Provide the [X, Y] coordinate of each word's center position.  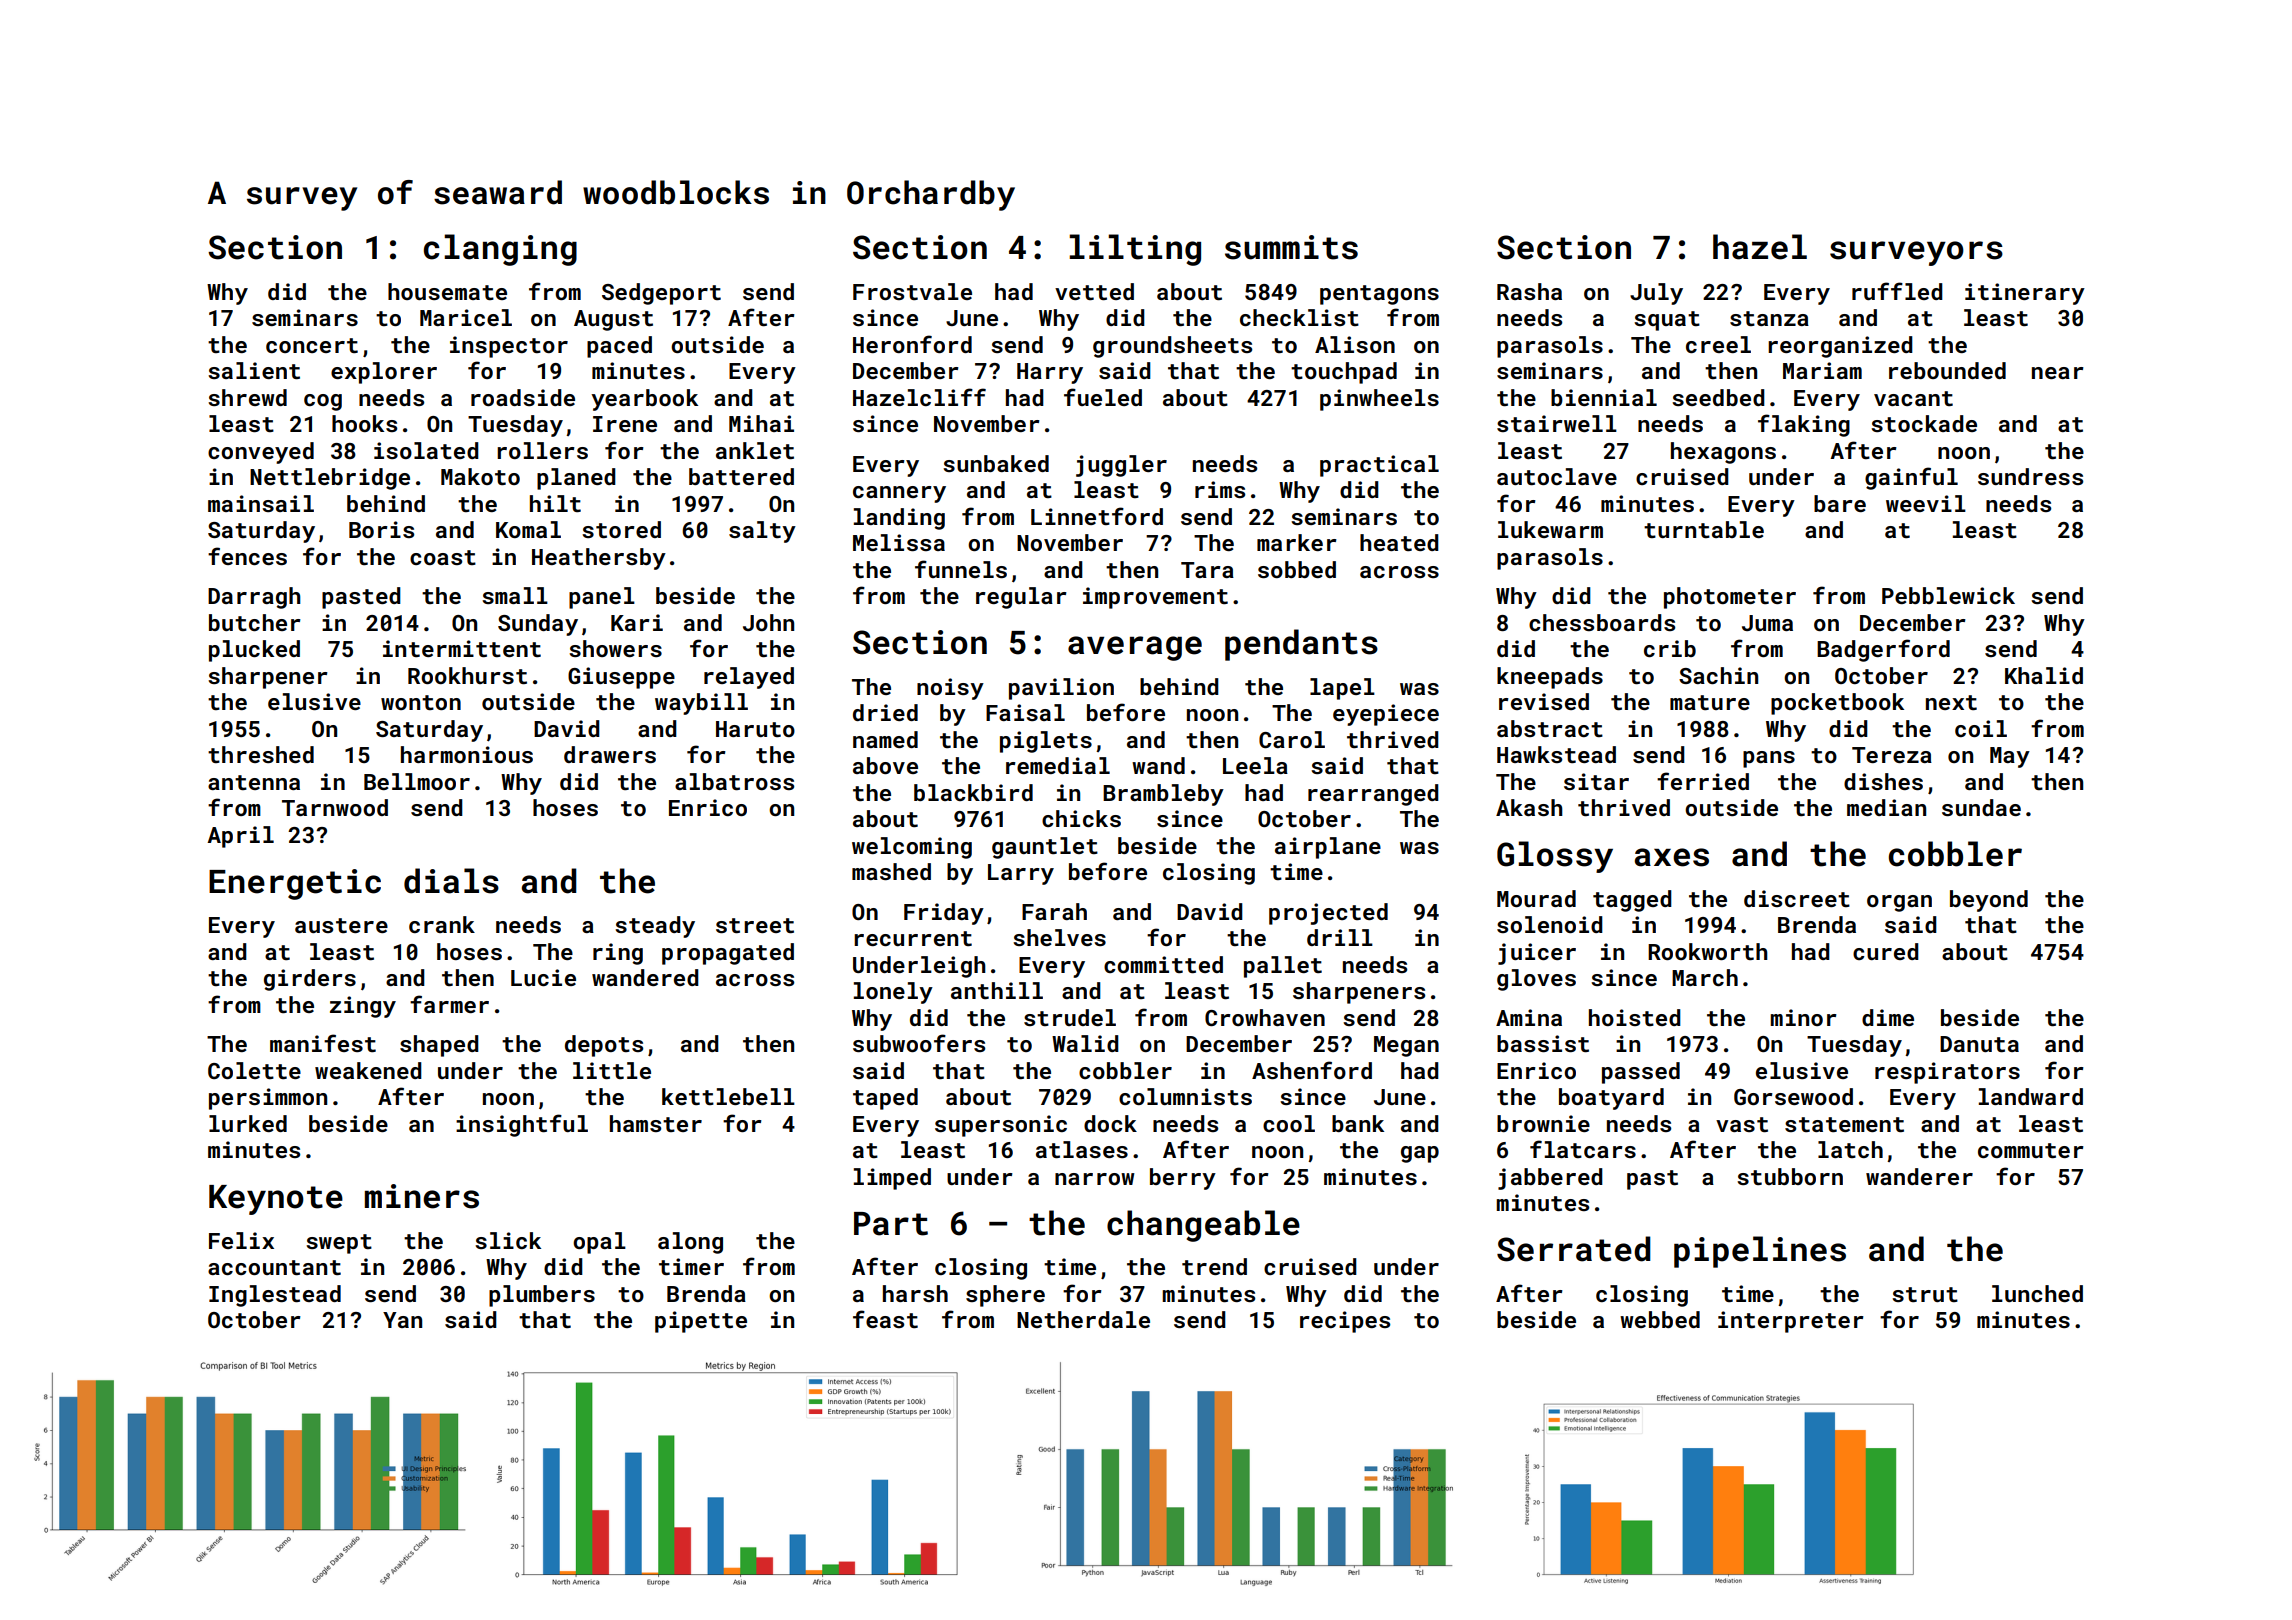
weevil [1926, 503]
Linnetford [1097, 516]
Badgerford [1883, 650]
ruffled [1897, 291]
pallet [1283, 967]
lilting [1135, 250]
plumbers [542, 1296]
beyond [1989, 901]
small [515, 595]
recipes [1345, 1322]
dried [885, 712]
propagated [728, 954]
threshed [261, 754]
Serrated [1574, 1249]
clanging [500, 250]
